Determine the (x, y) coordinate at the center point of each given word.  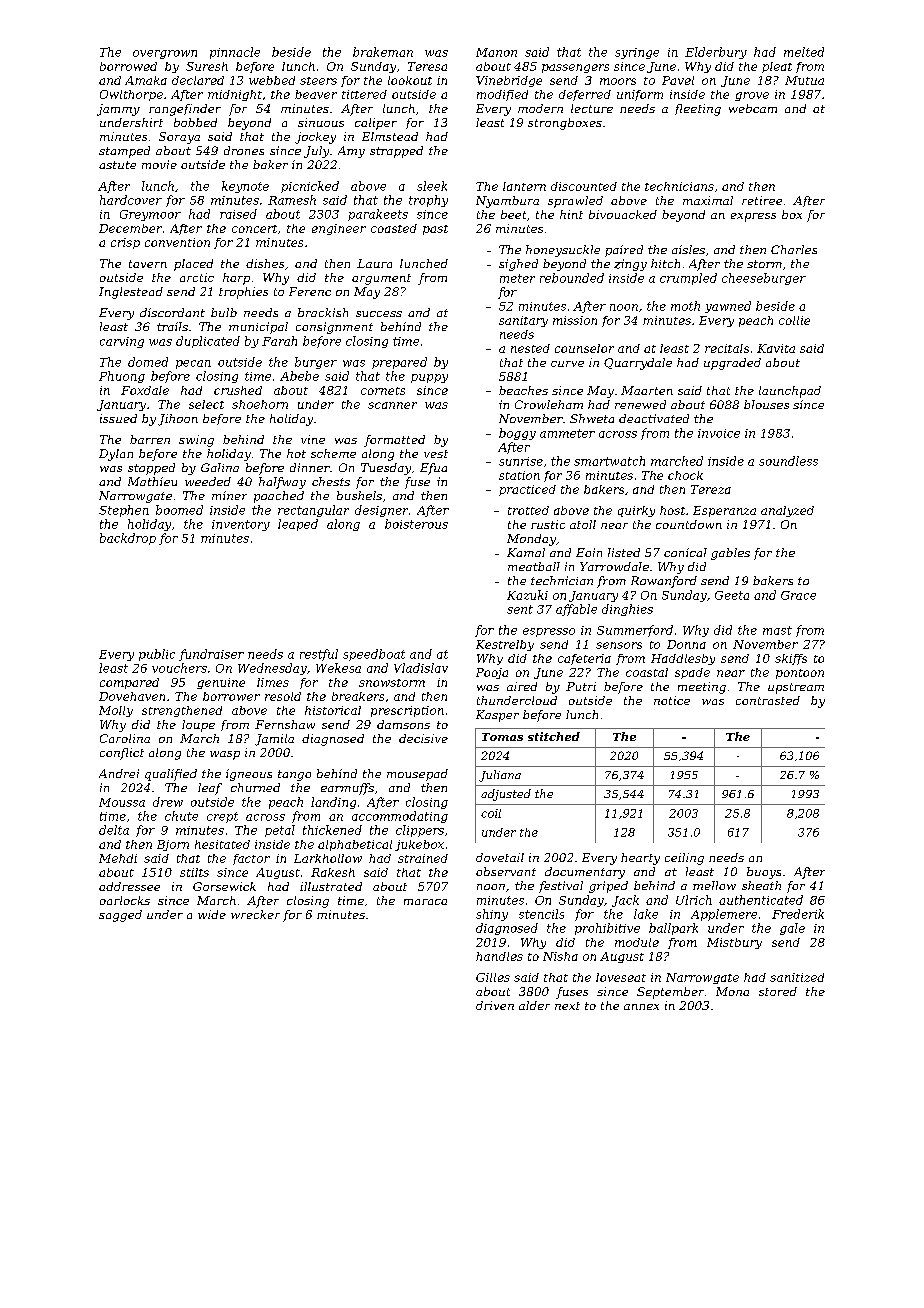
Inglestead (131, 293)
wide (212, 914)
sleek (432, 186)
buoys (764, 873)
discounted (584, 186)
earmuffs (347, 789)
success (379, 314)
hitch (665, 263)
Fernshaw (285, 724)
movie (159, 164)
